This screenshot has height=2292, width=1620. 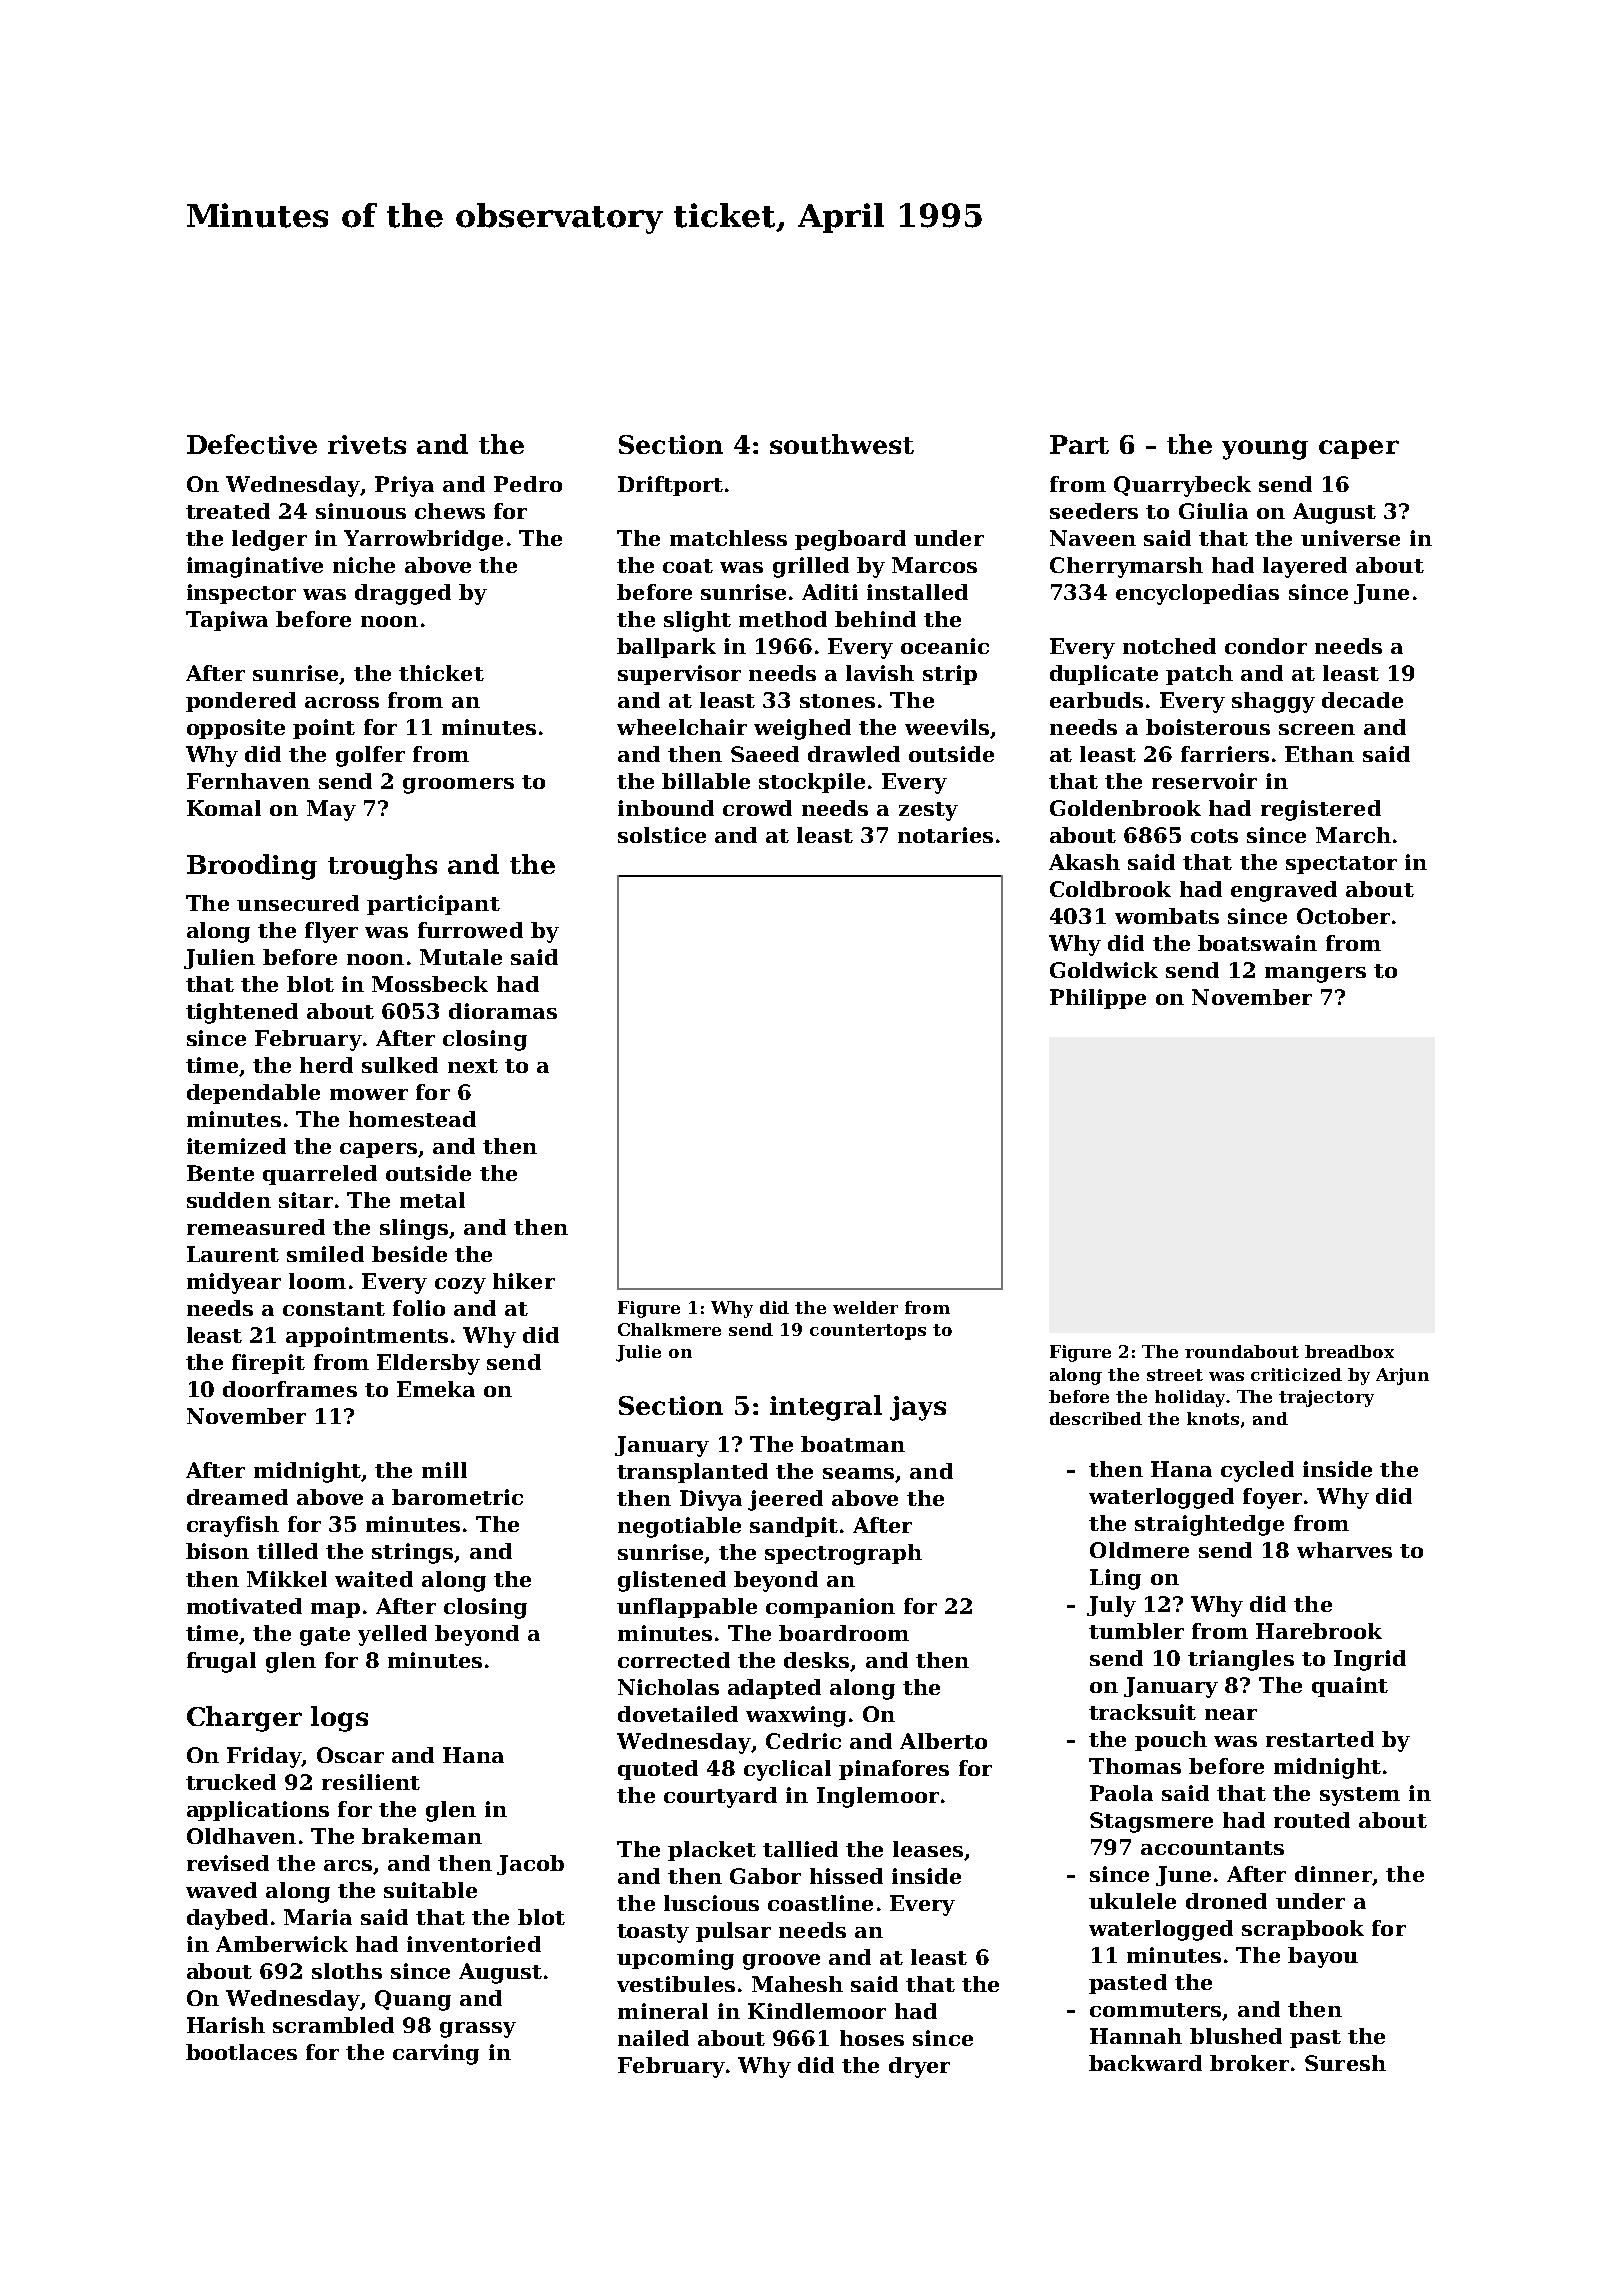 What do you see at coordinates (1265, 450) in the screenshot?
I see `young` at bounding box center [1265, 450].
